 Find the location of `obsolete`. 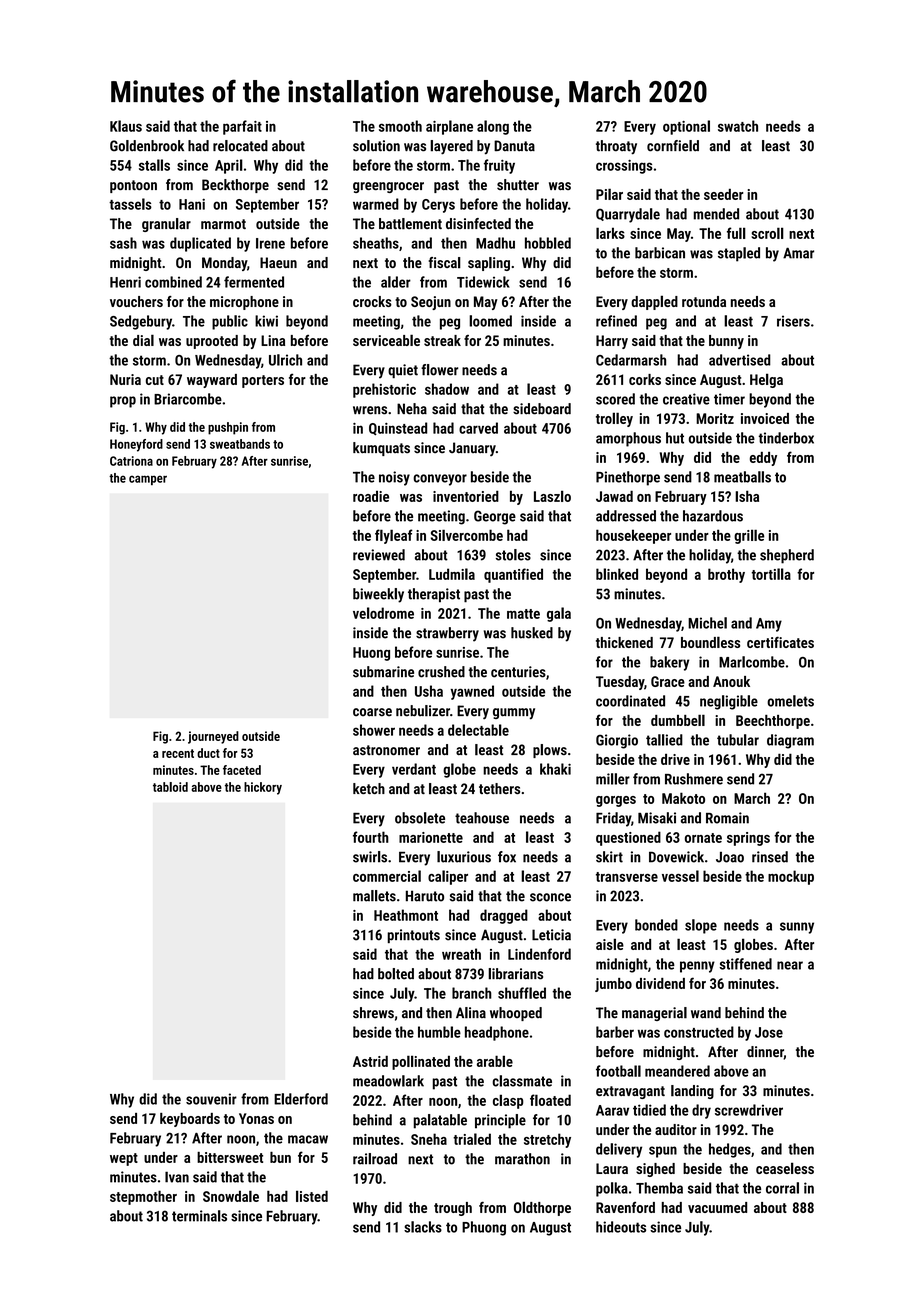

obsolete is located at coordinates (420, 818).
